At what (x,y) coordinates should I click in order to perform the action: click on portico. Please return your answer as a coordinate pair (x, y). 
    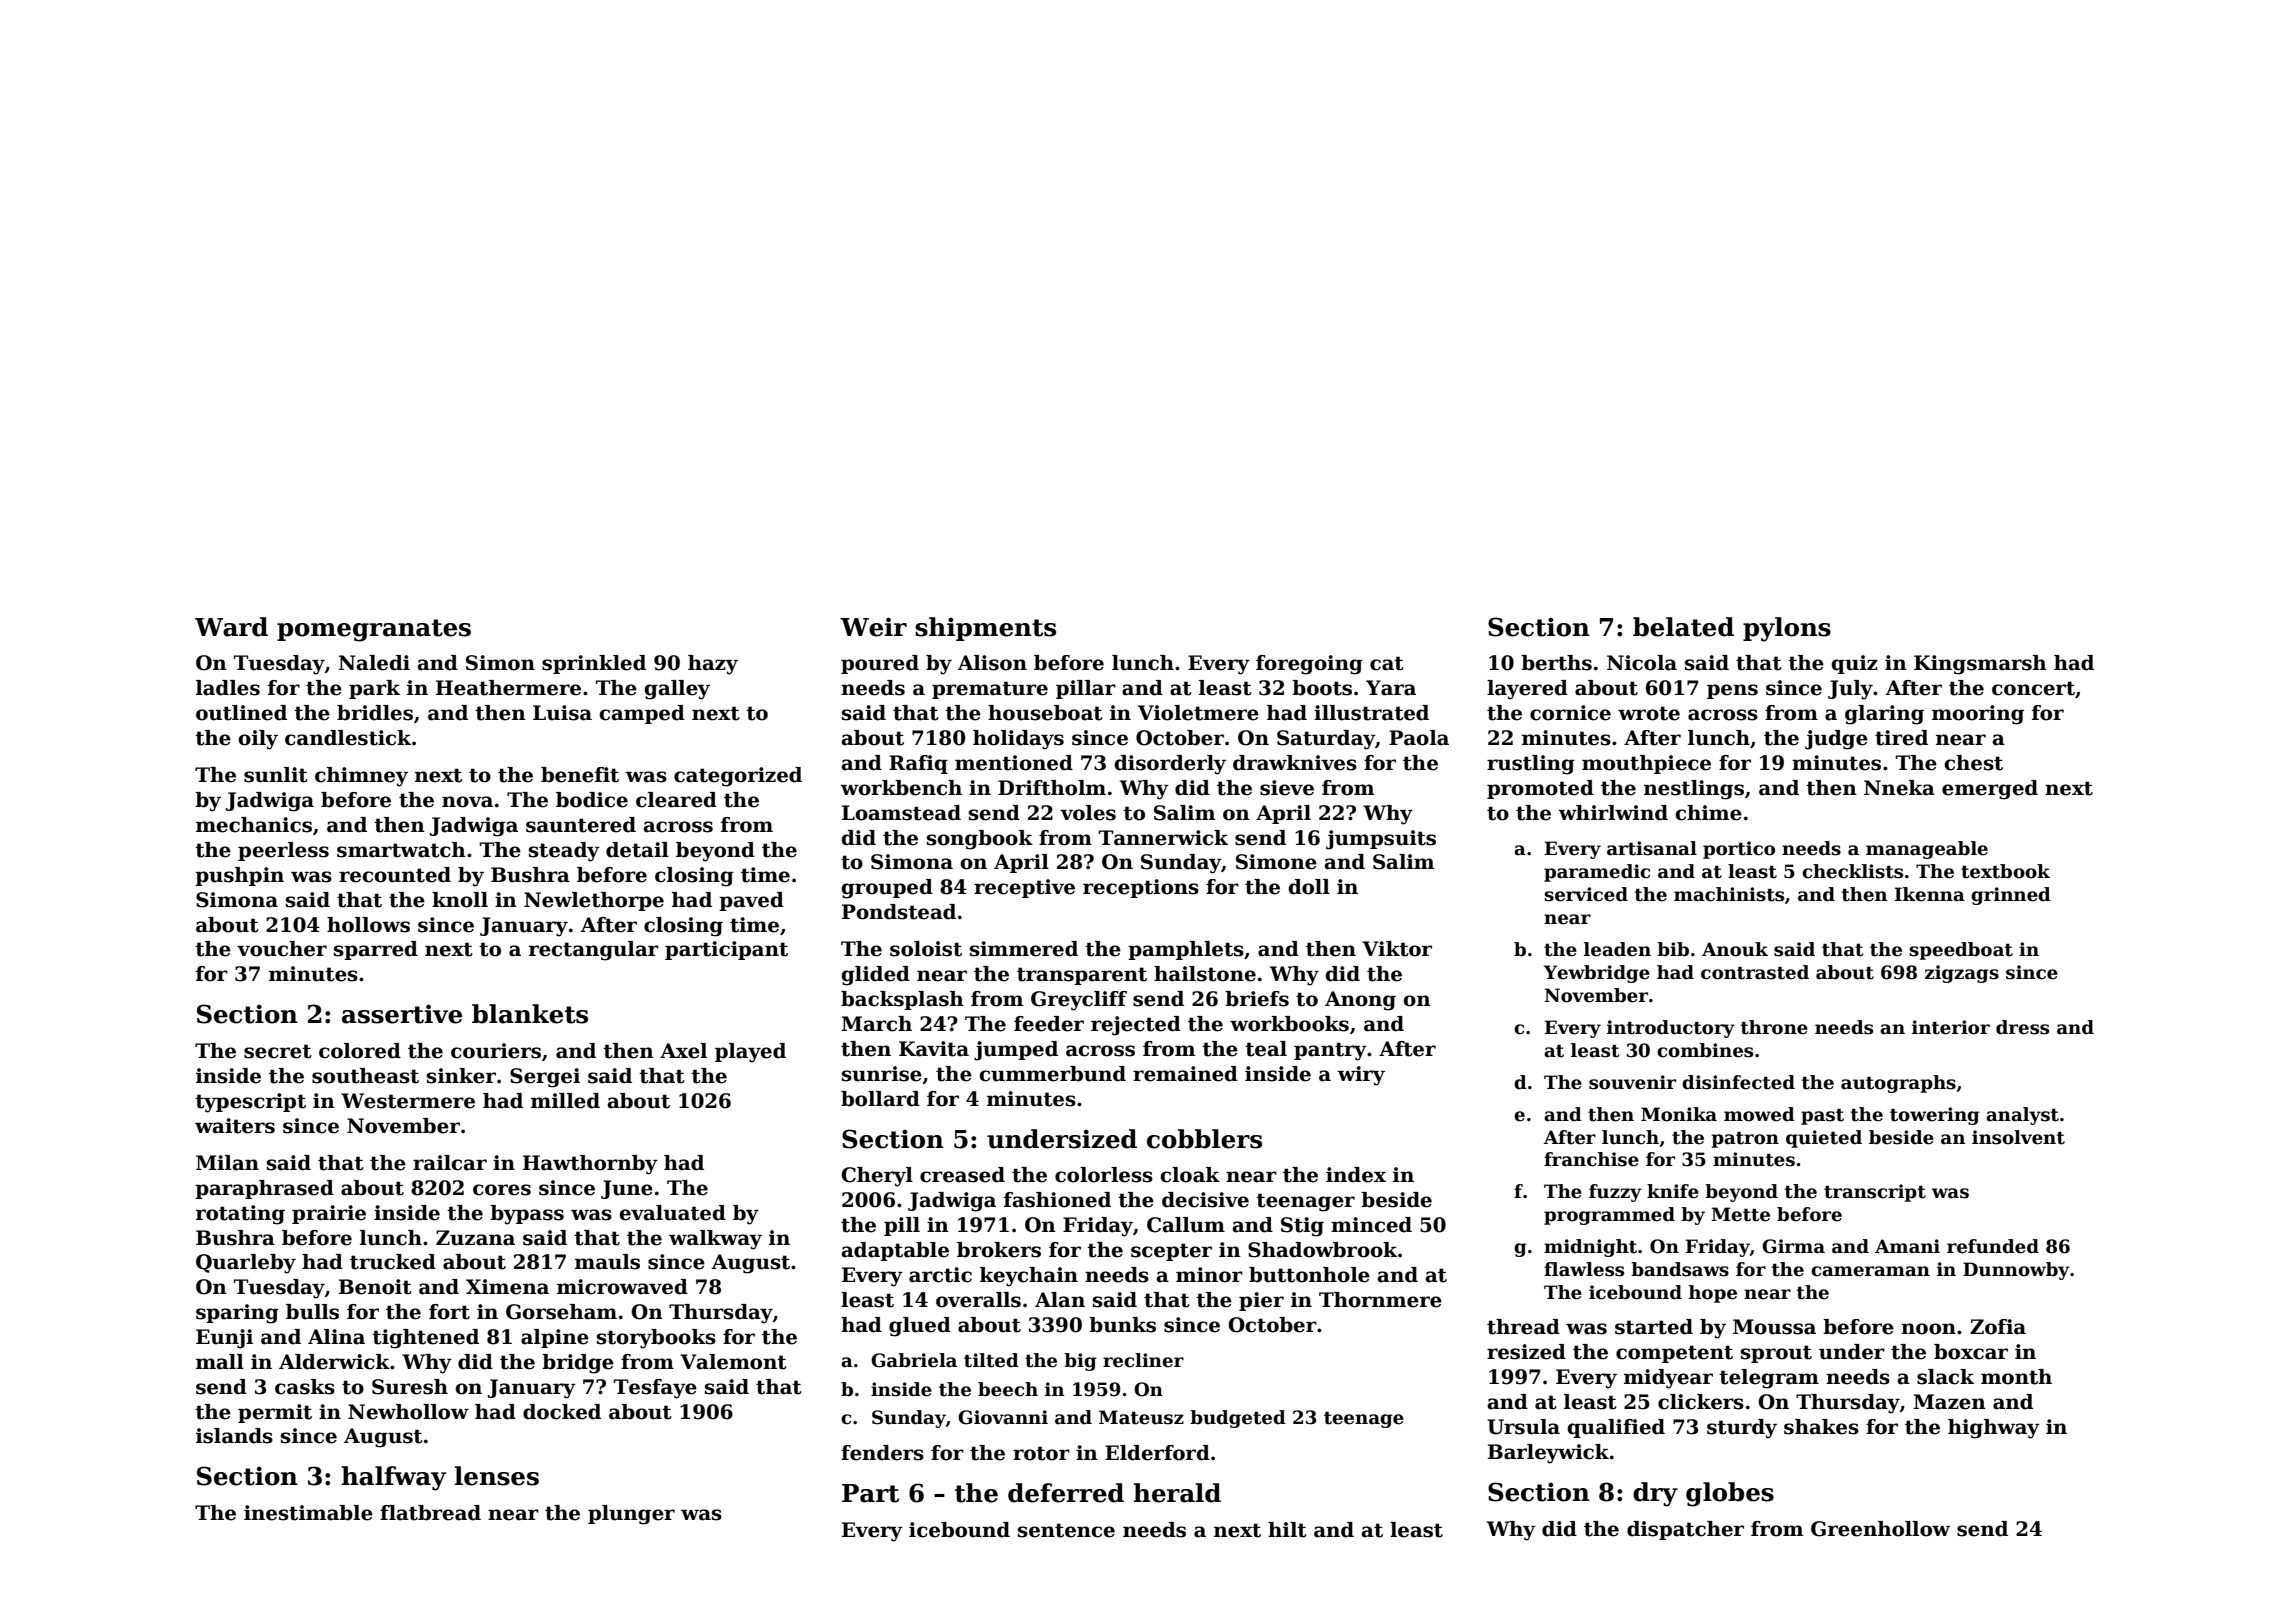
    Looking at the image, I should click on (1739, 850).
